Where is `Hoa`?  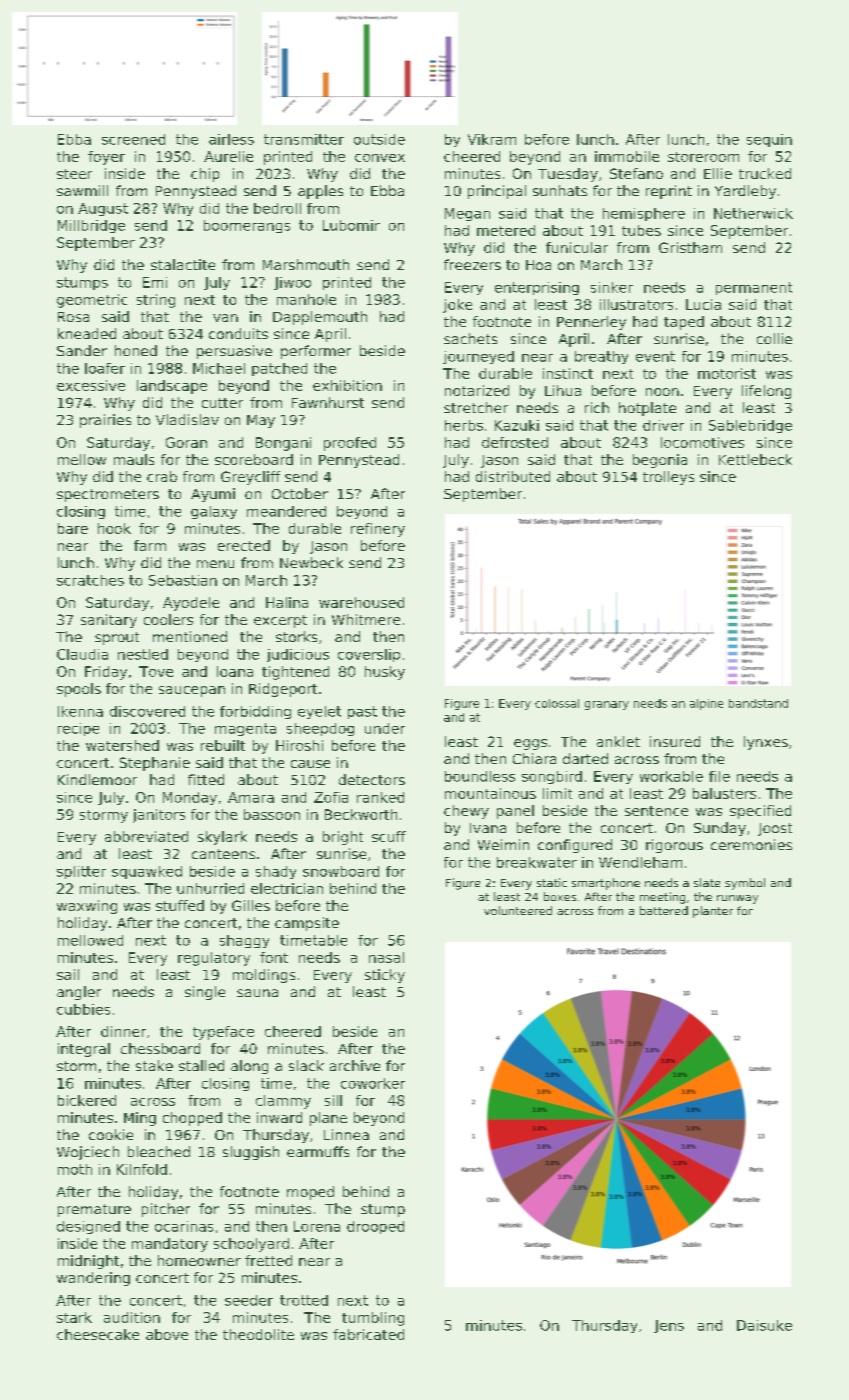 Hoa is located at coordinates (538, 265).
